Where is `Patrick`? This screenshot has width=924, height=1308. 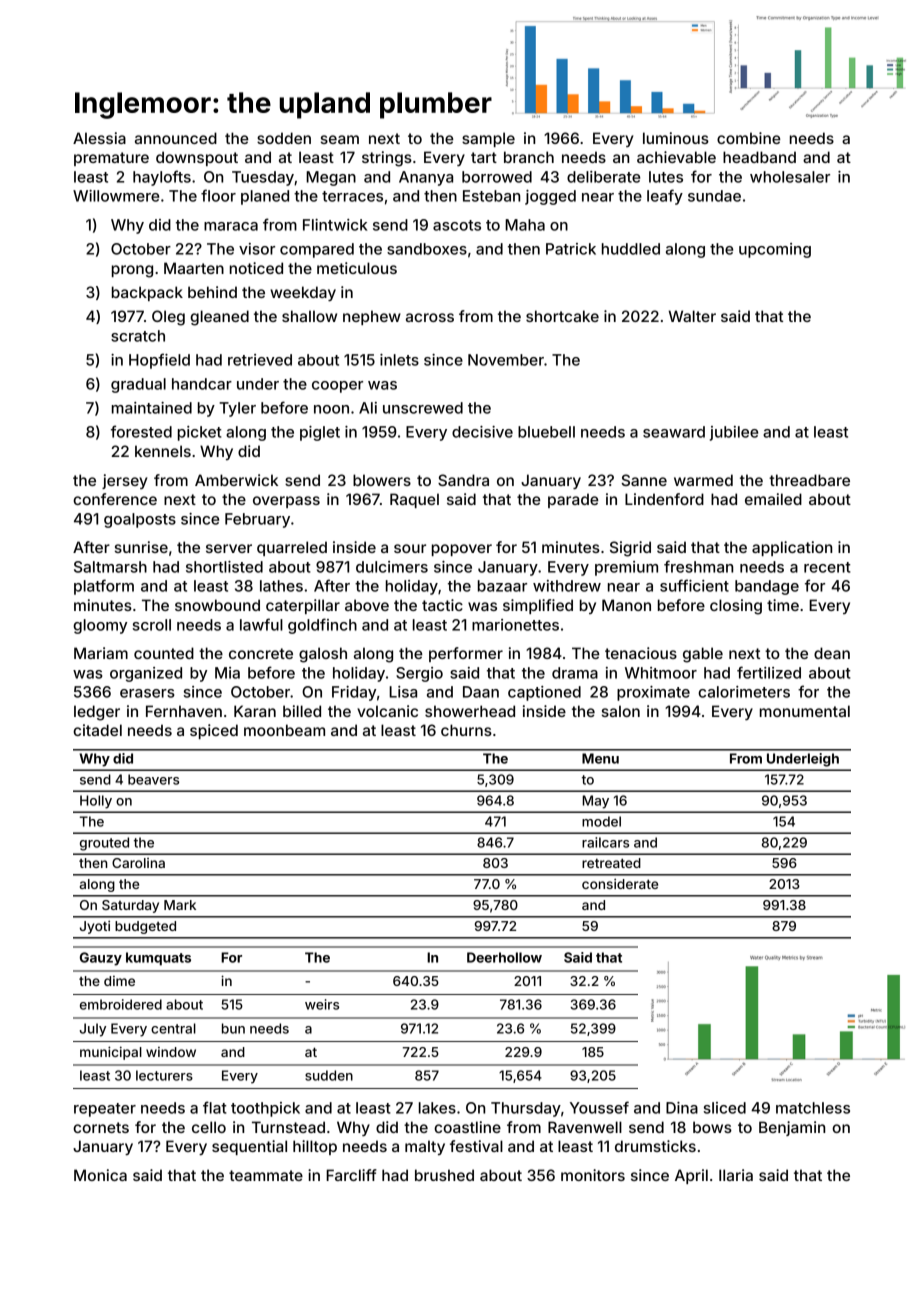 Patrick is located at coordinates (571, 249).
